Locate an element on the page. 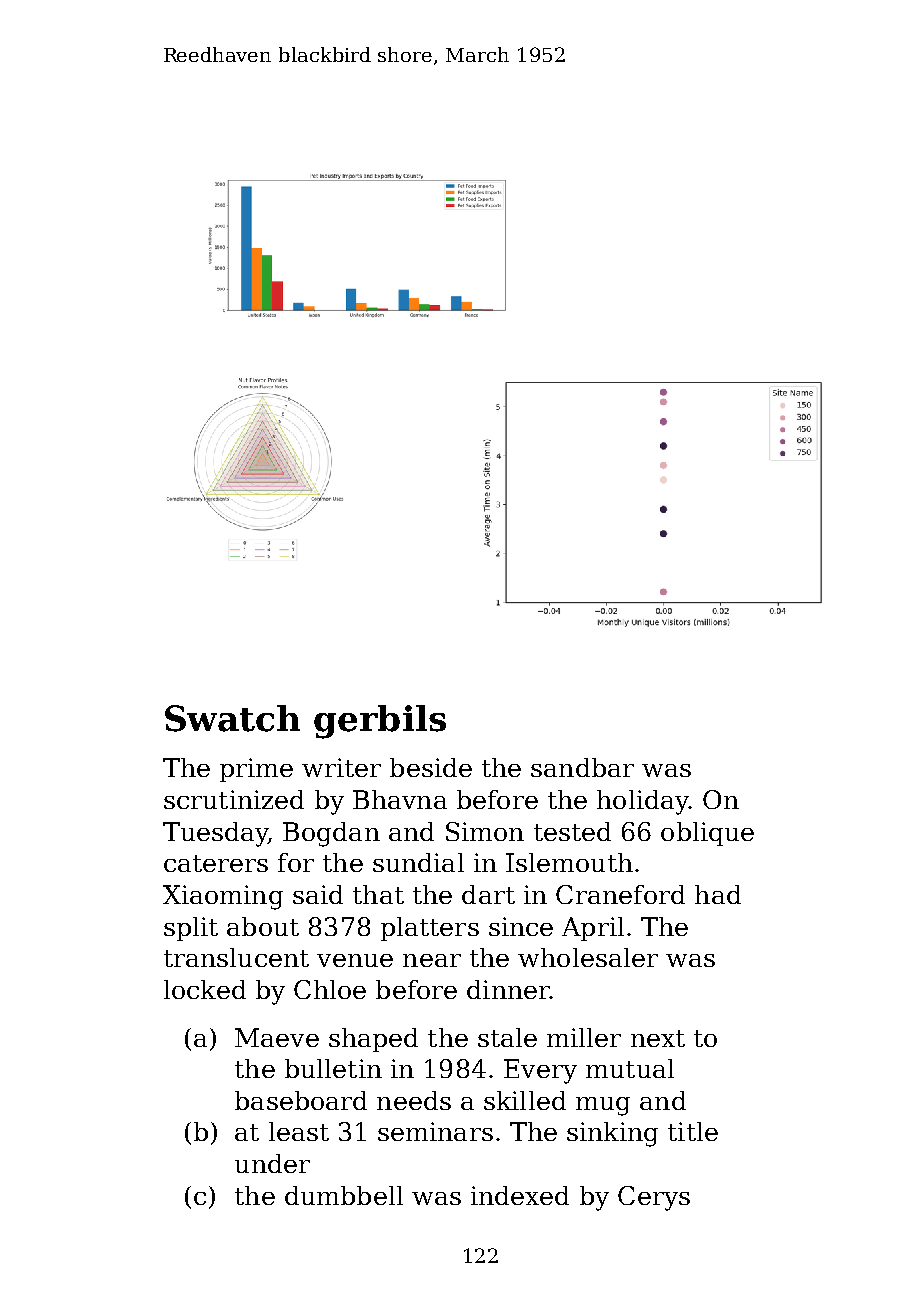 The image size is (924, 1311). mutual is located at coordinates (630, 1068).
